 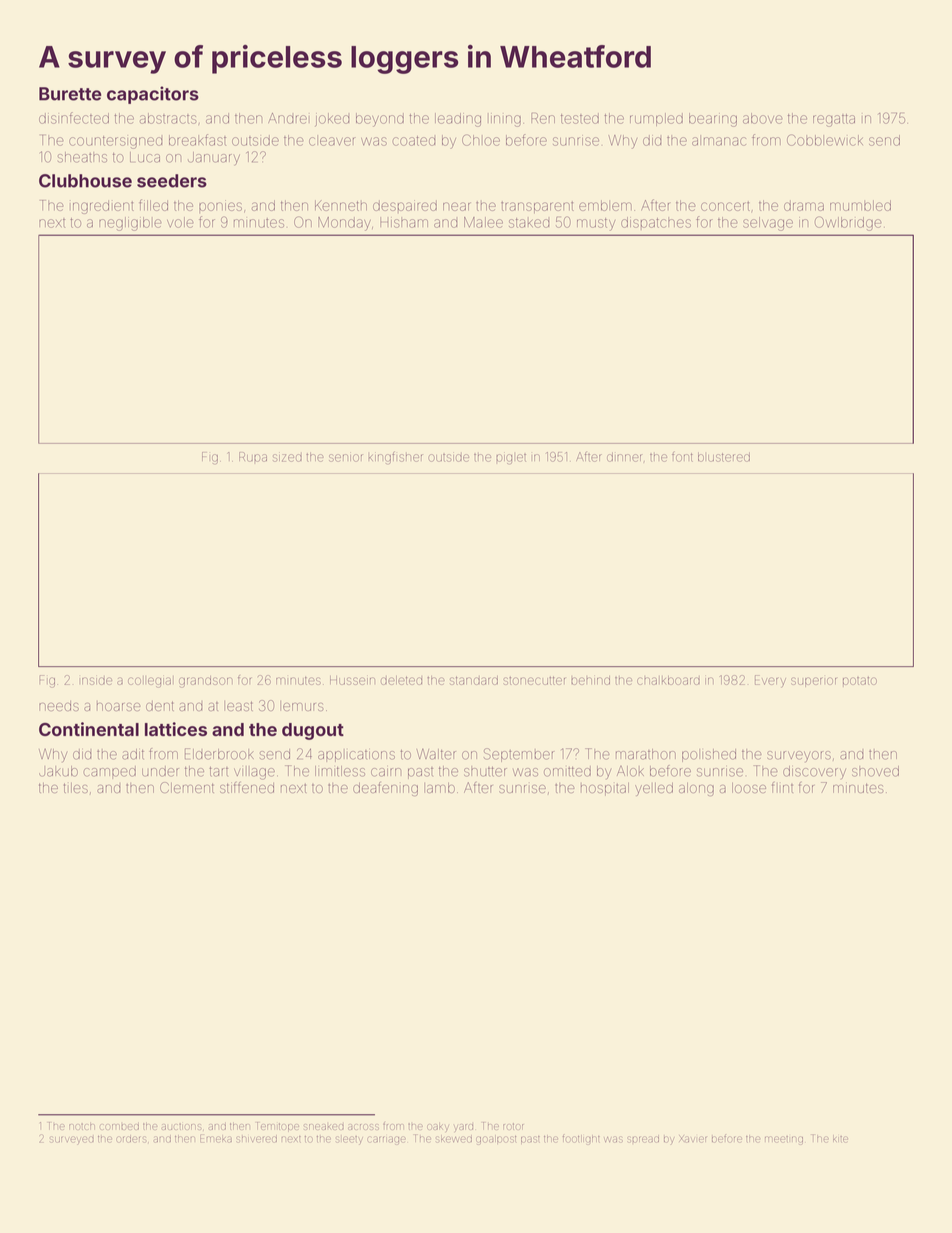 I want to click on kingfisher, so click(x=395, y=457).
